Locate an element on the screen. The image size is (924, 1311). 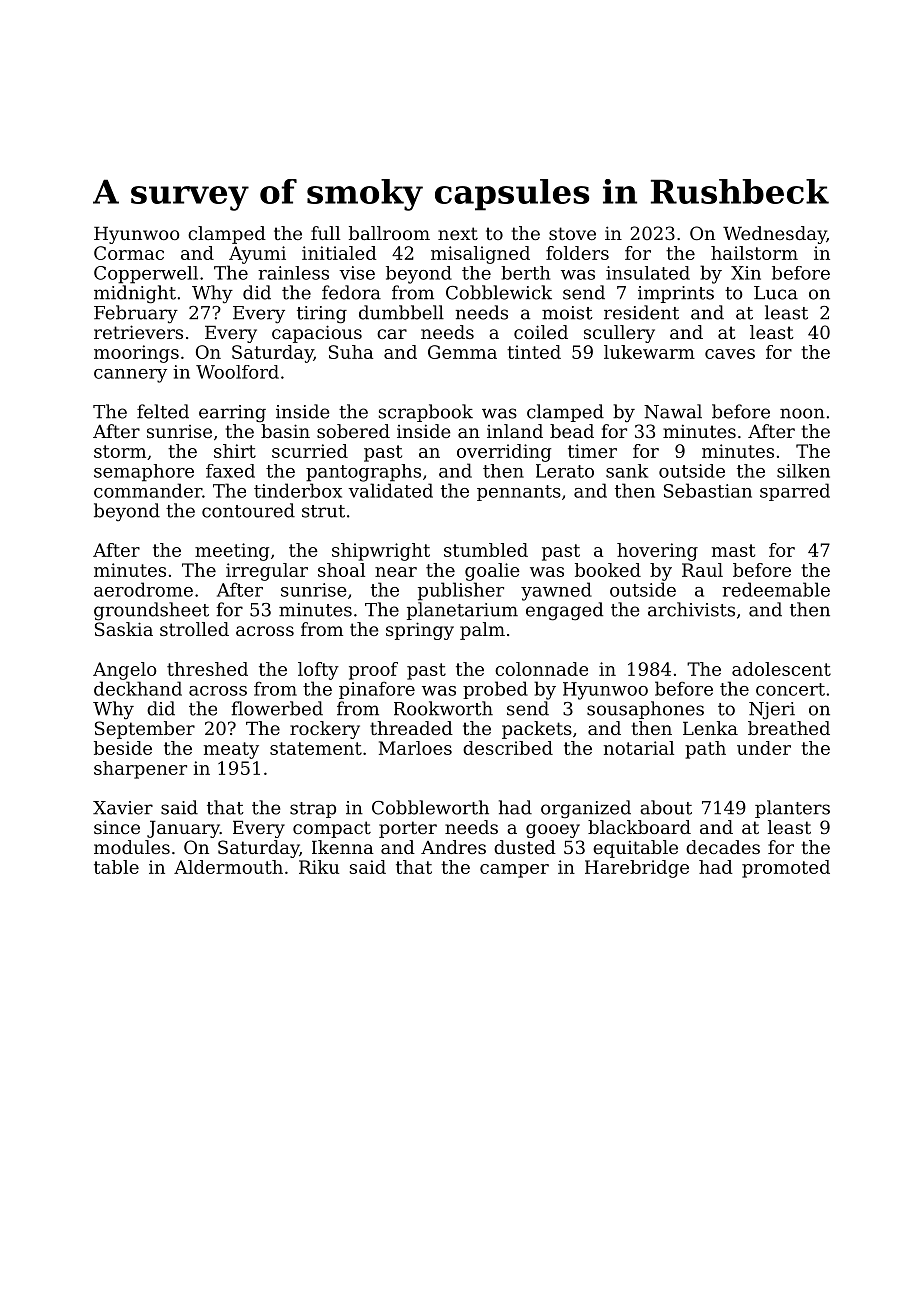
caves is located at coordinates (730, 354).
